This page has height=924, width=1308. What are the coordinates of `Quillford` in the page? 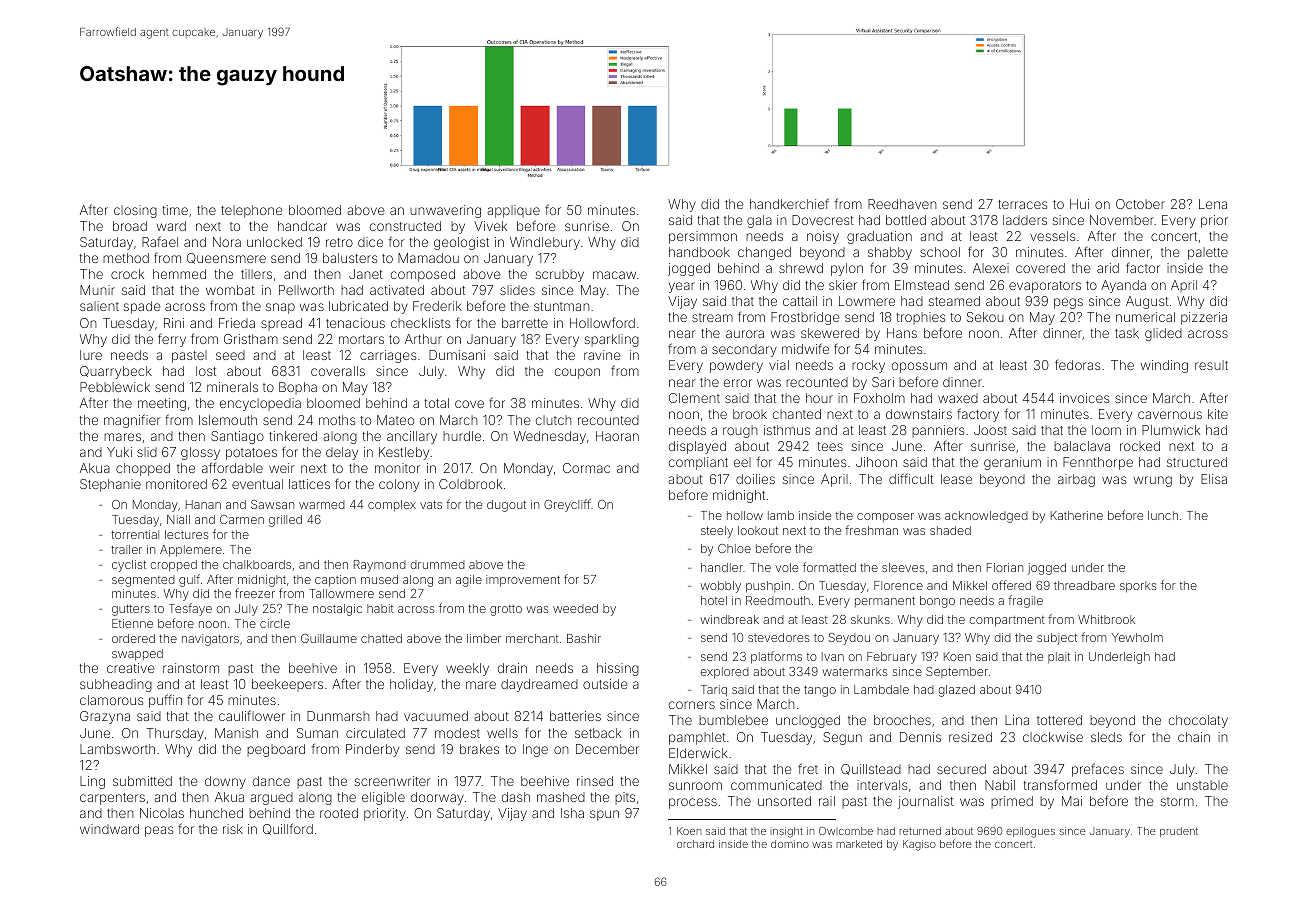 It's located at (288, 829).
